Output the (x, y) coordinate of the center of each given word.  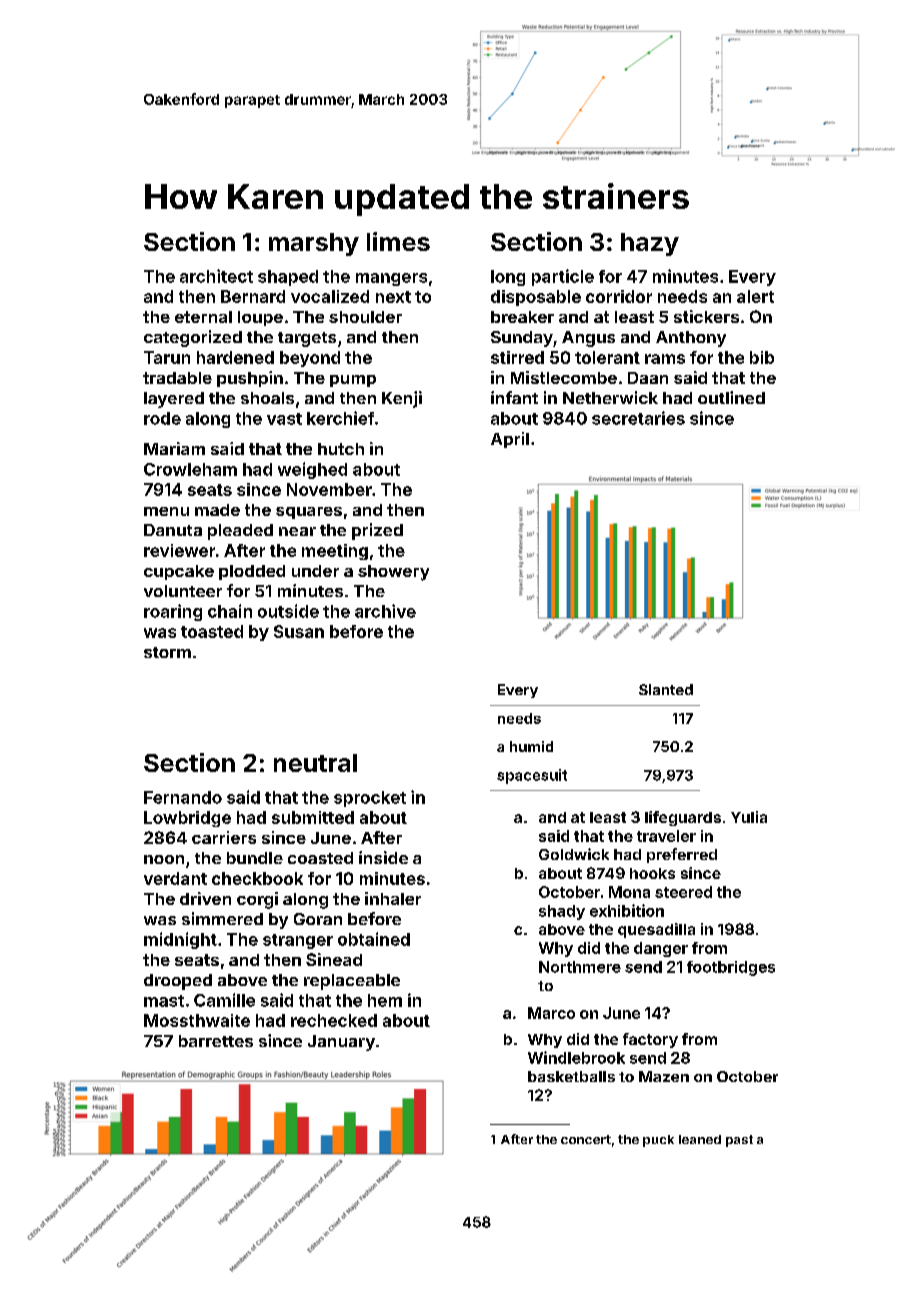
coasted (320, 858)
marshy (314, 244)
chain (230, 611)
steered (683, 892)
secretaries (638, 418)
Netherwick (610, 397)
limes (398, 241)
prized (377, 531)
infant (514, 397)
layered (174, 400)
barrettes (216, 1041)
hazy (650, 244)
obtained (374, 939)
